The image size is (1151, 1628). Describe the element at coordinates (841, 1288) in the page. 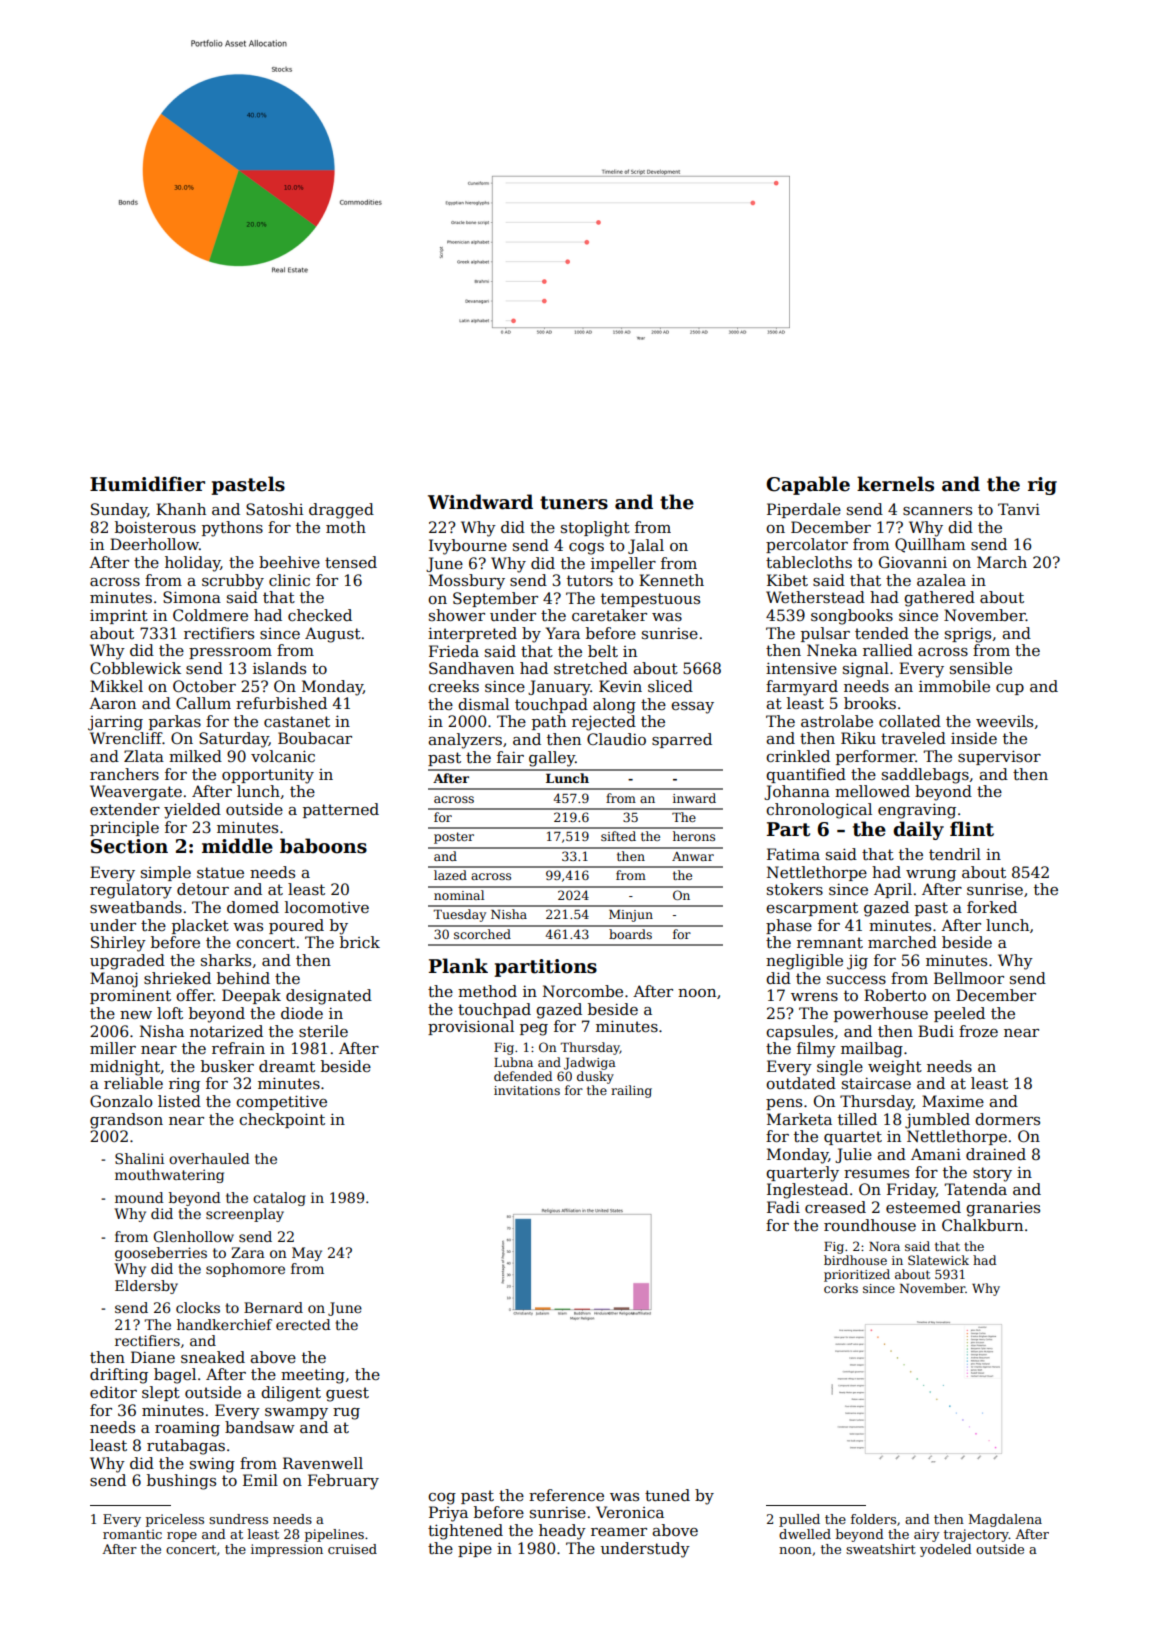

I see `corks` at that location.
